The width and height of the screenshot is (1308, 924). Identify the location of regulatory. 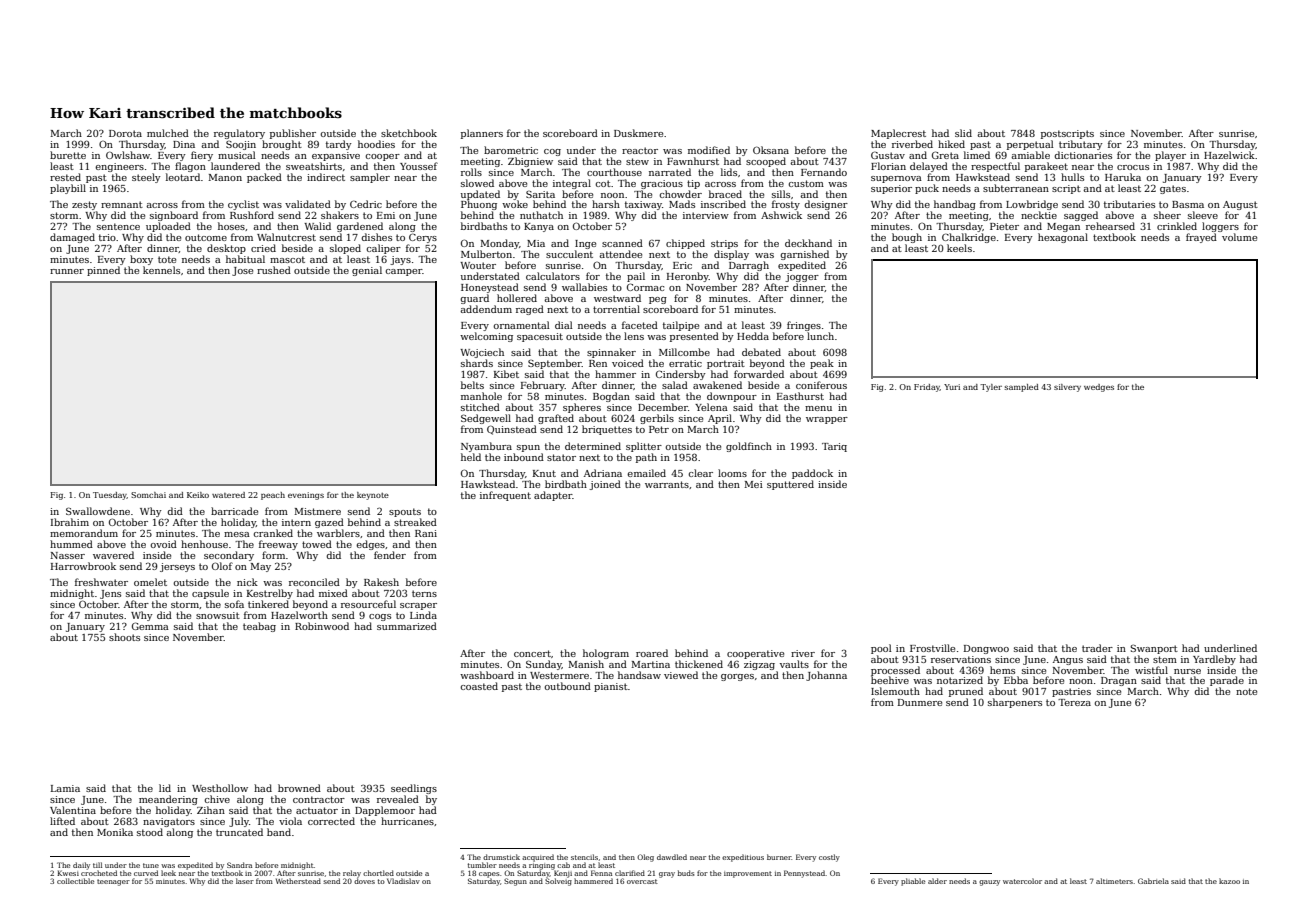
(239, 134).
